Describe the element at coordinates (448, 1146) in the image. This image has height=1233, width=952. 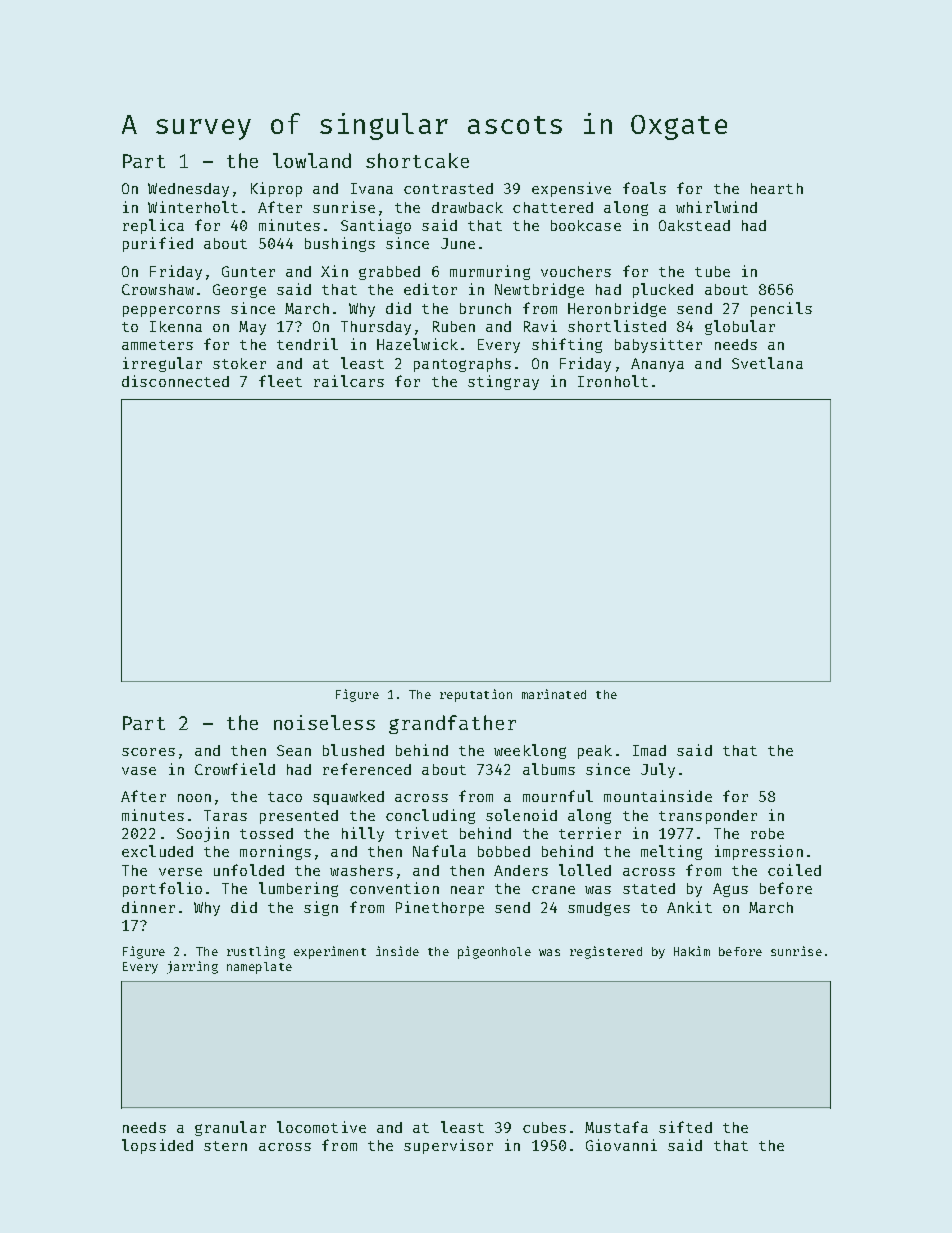
I see `supervisor` at that location.
